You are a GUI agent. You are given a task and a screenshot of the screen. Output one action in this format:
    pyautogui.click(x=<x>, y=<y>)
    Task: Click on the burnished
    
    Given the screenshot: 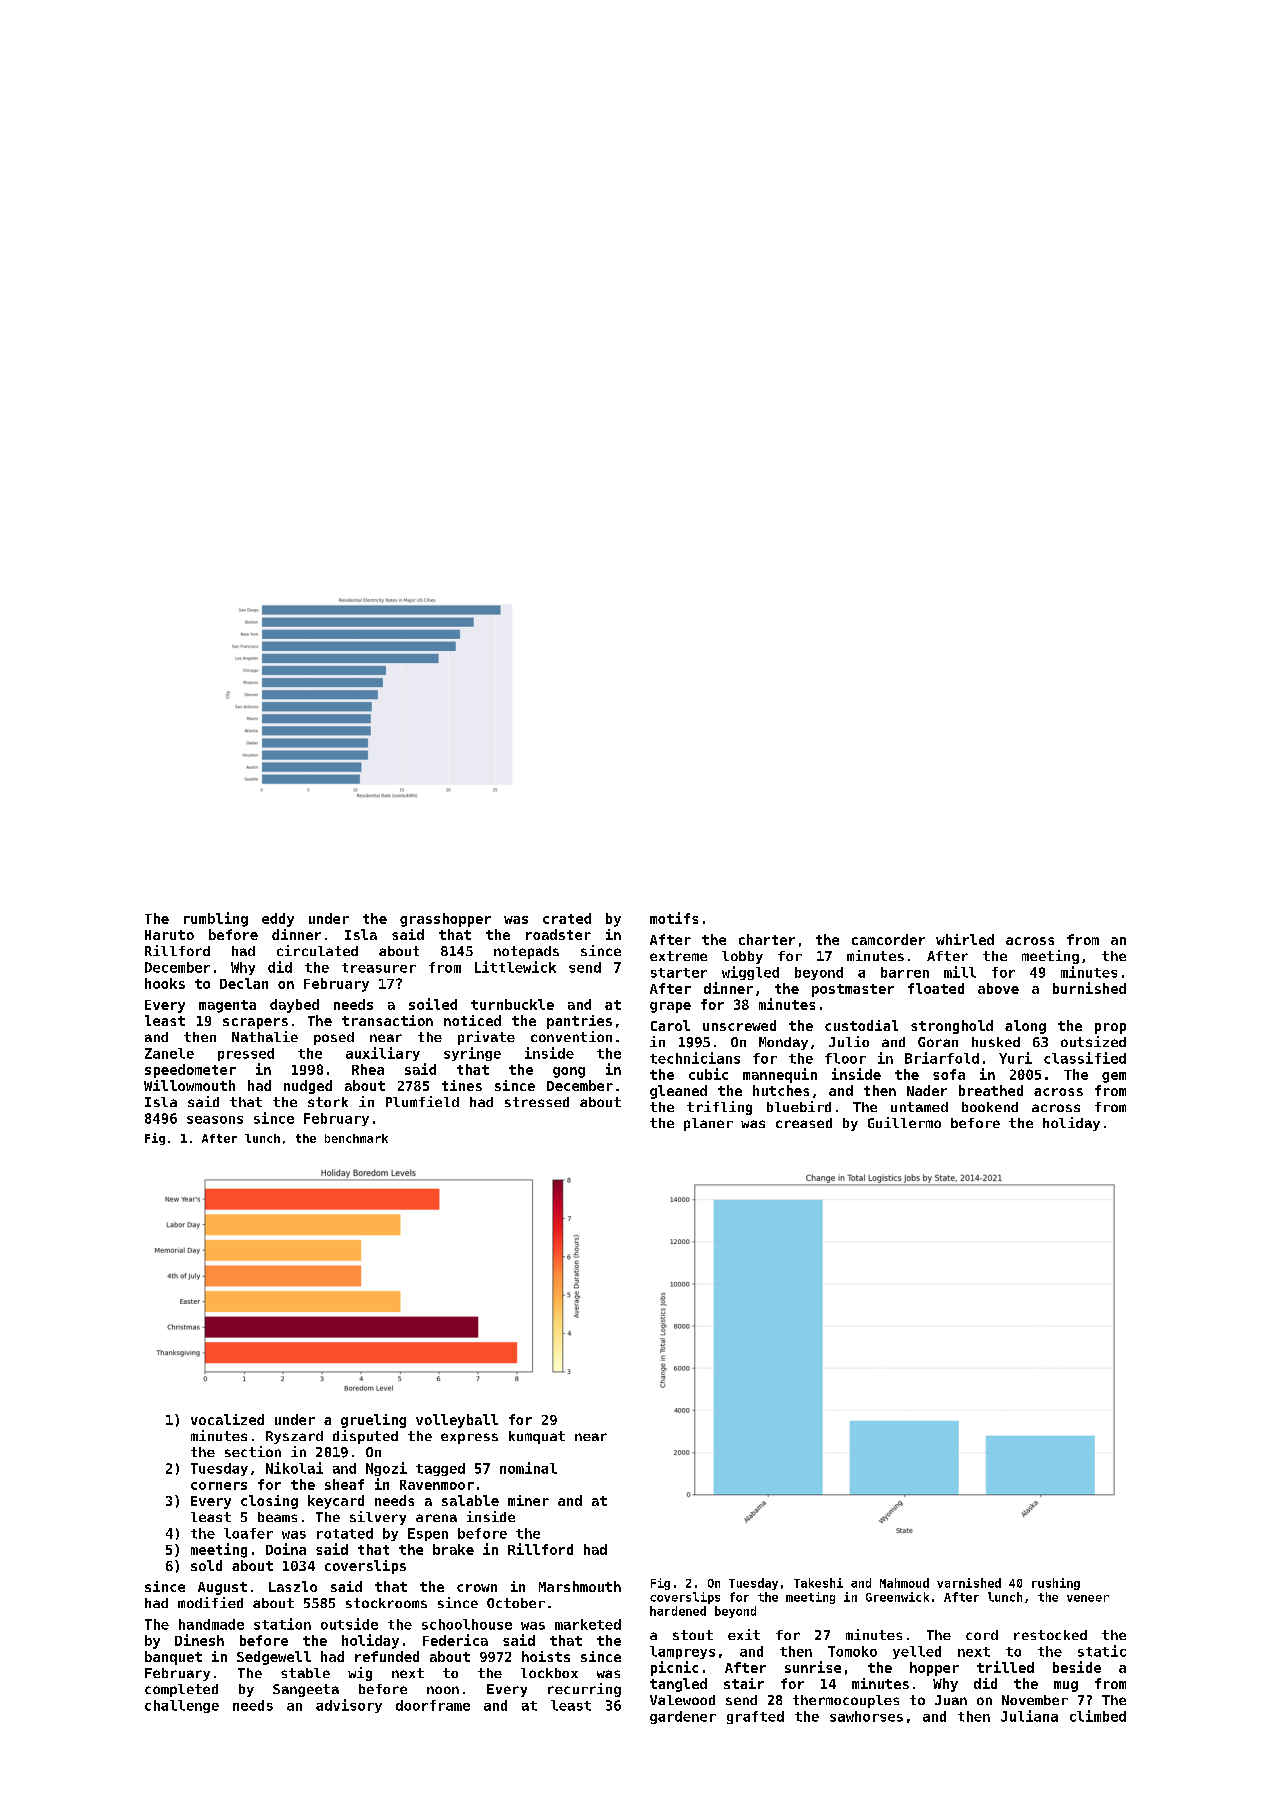 What is the action you would take?
    pyautogui.click(x=1089, y=988)
